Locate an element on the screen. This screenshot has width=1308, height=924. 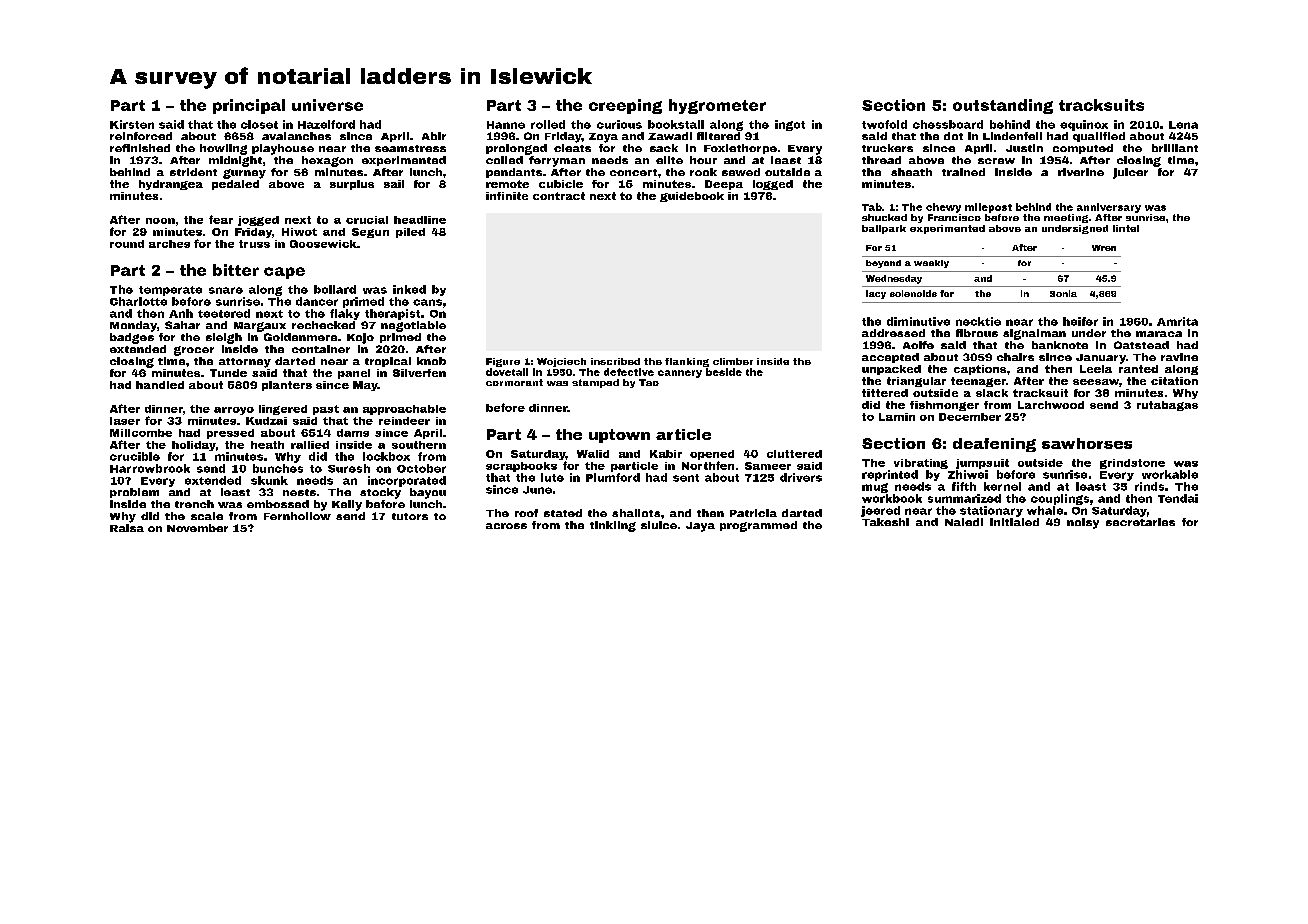
unpacked is located at coordinates (891, 370).
